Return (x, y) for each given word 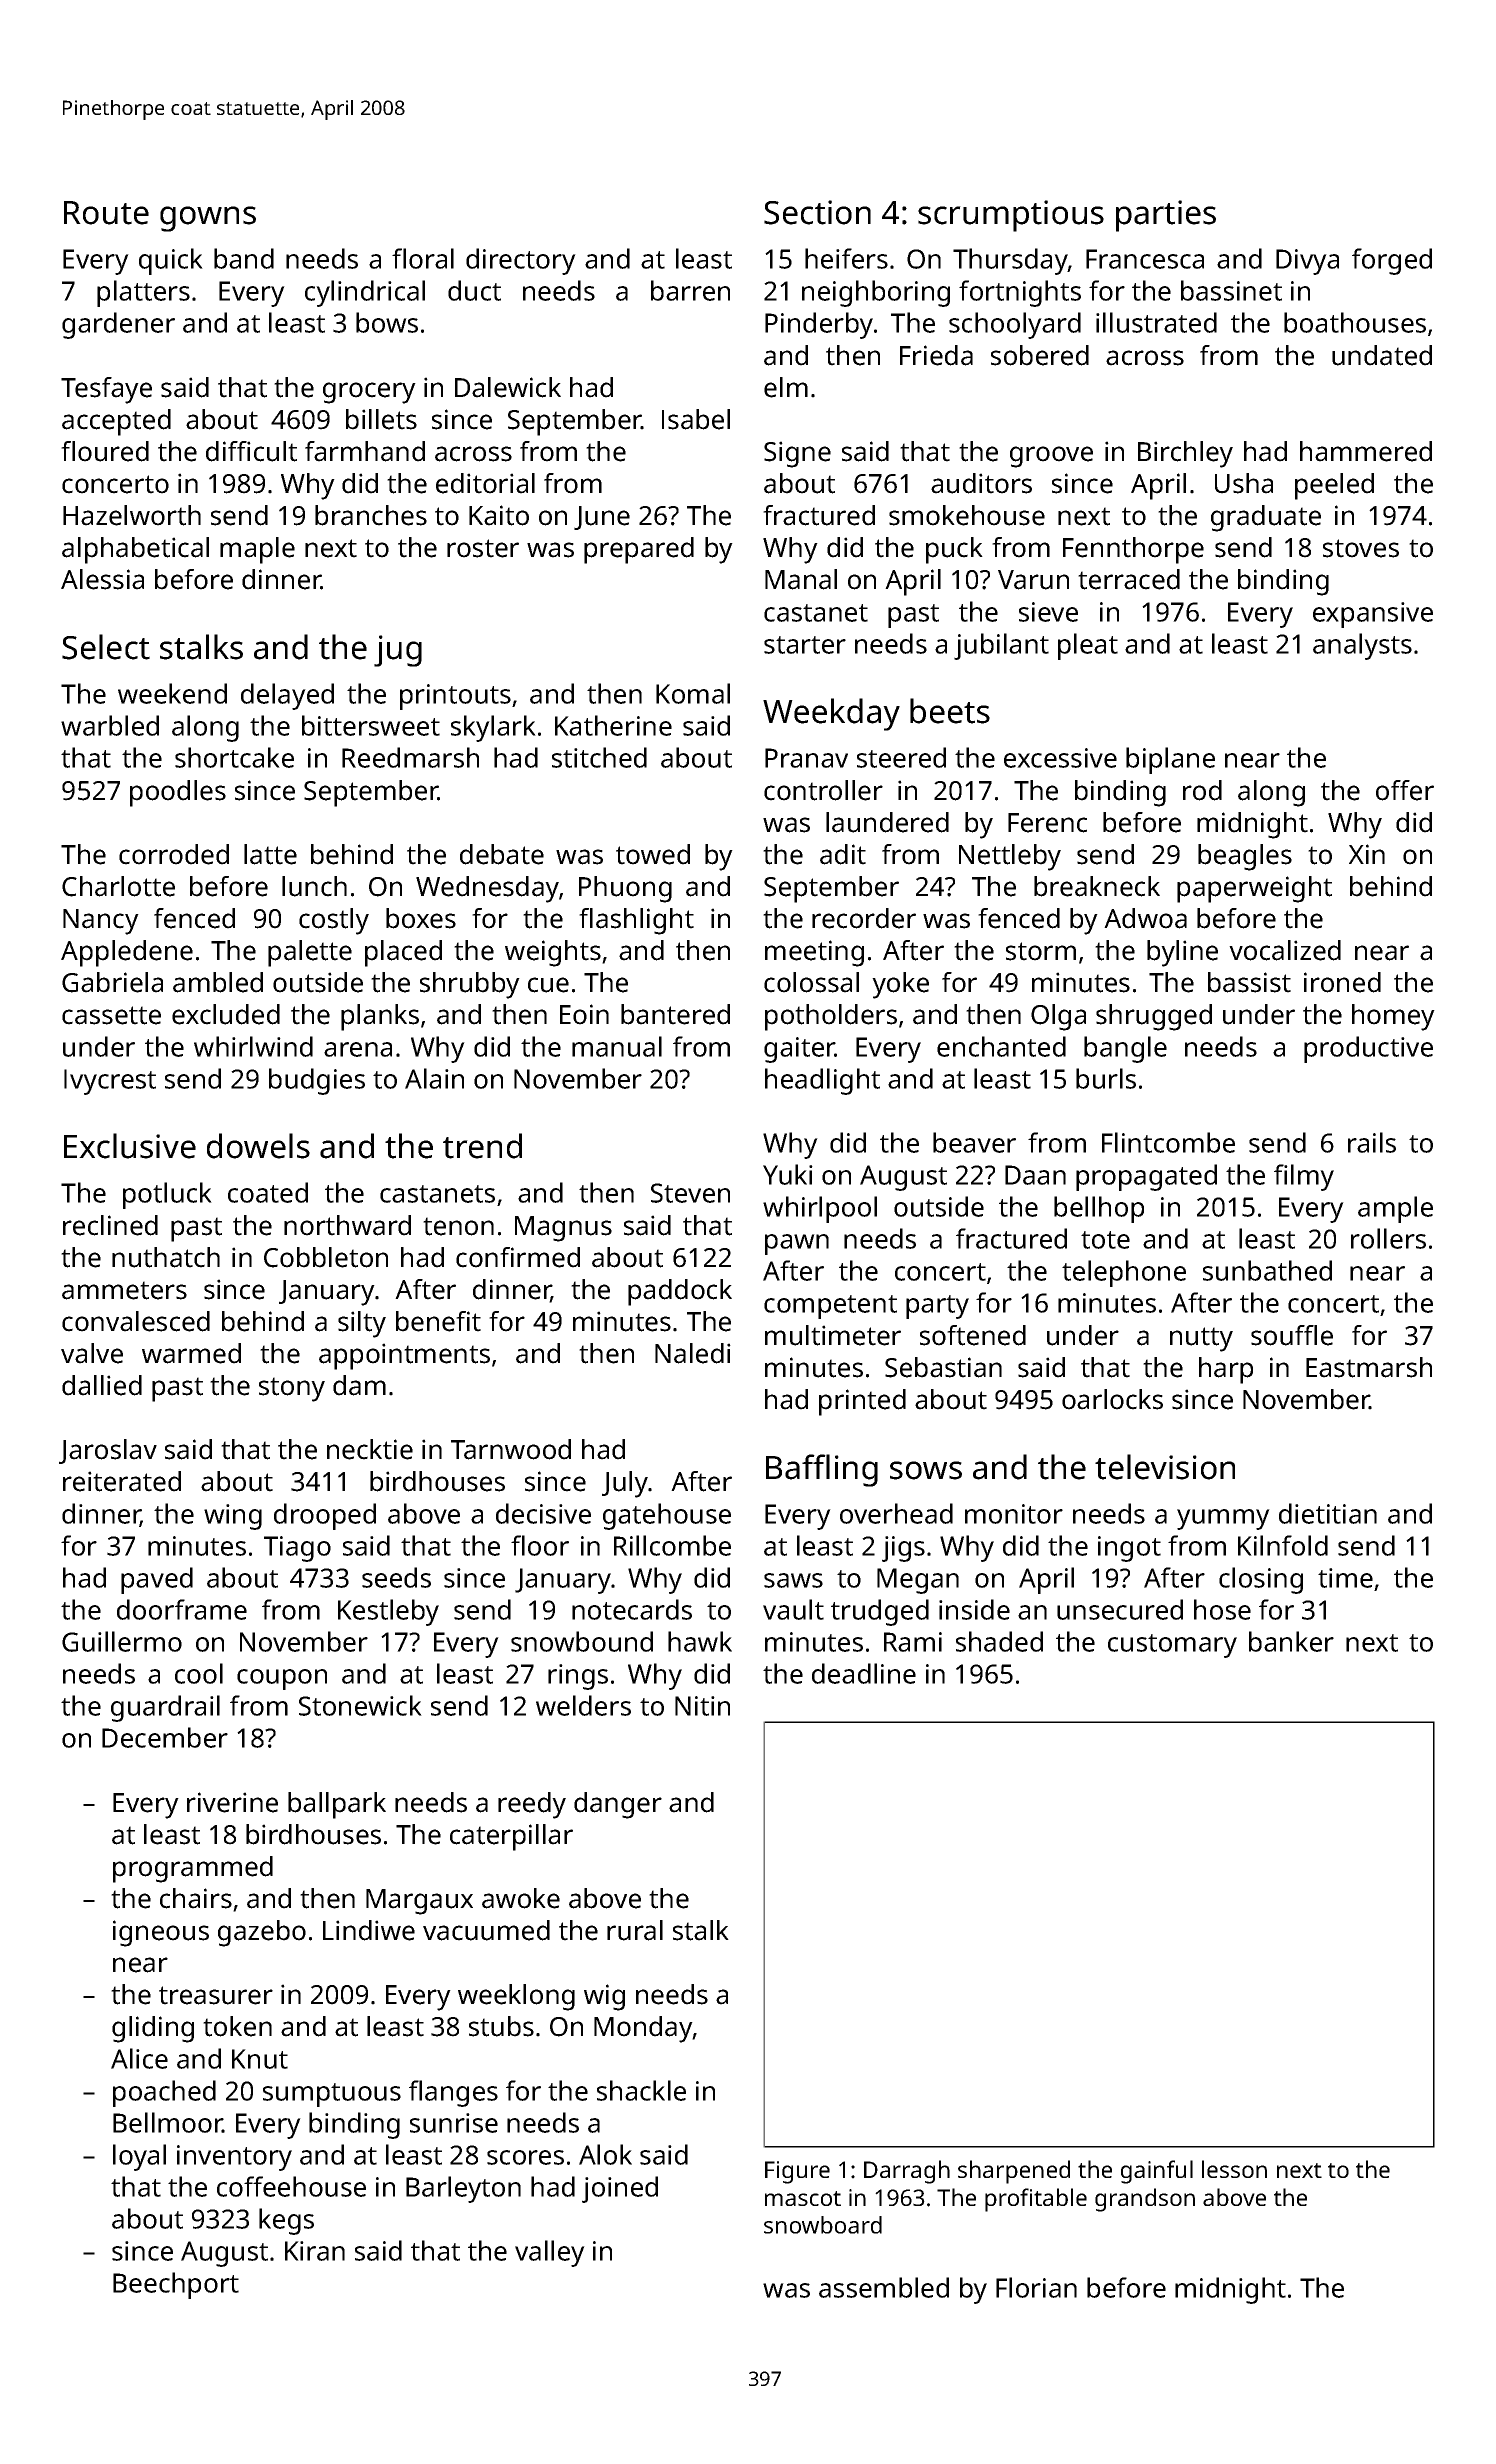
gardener (118, 325)
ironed (1342, 982)
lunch (314, 886)
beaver (974, 1142)
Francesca (1145, 259)
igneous (161, 1933)
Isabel (696, 419)
